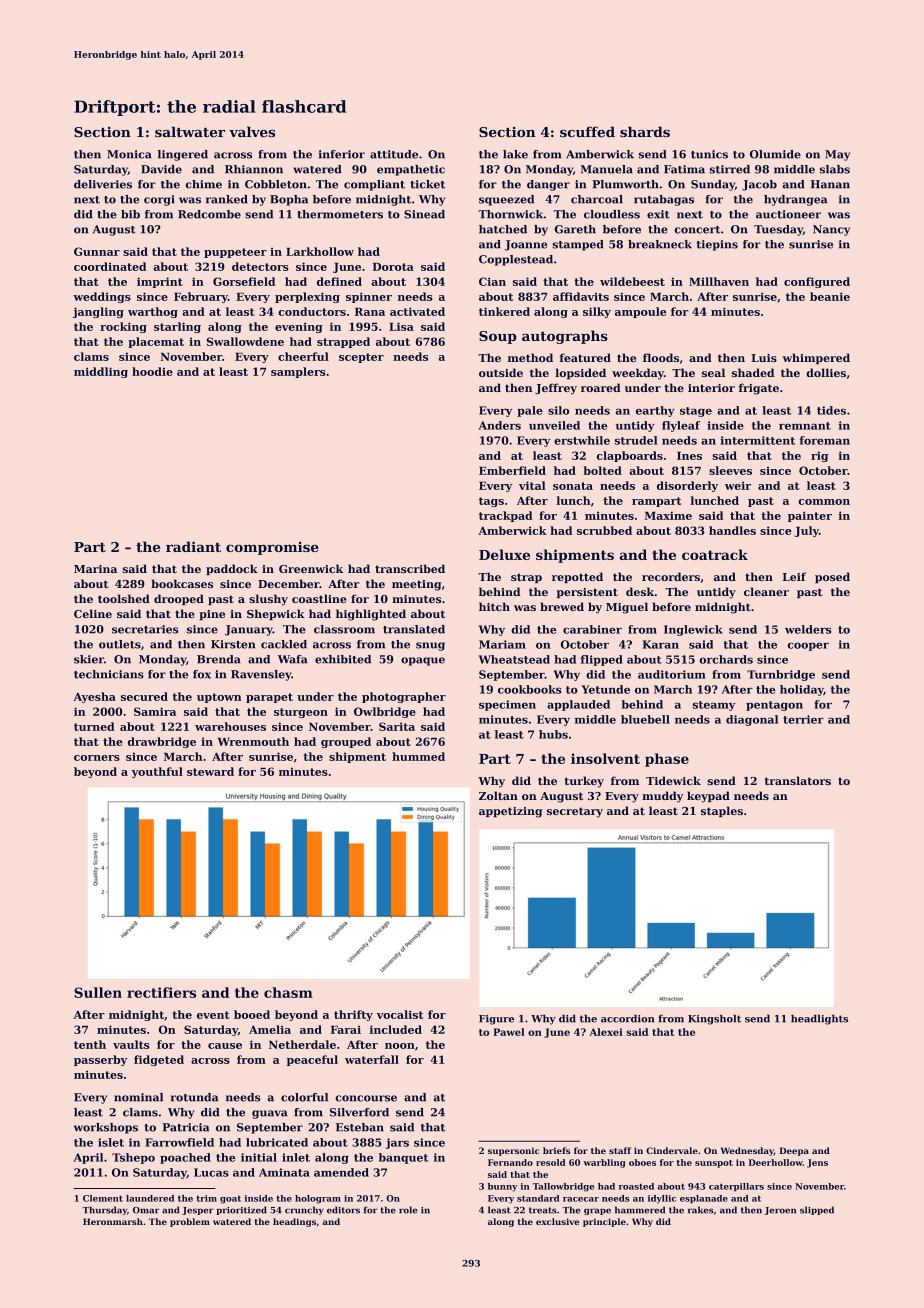 This screenshot has height=1308, width=924. What do you see at coordinates (797, 780) in the screenshot?
I see `translators` at bounding box center [797, 780].
